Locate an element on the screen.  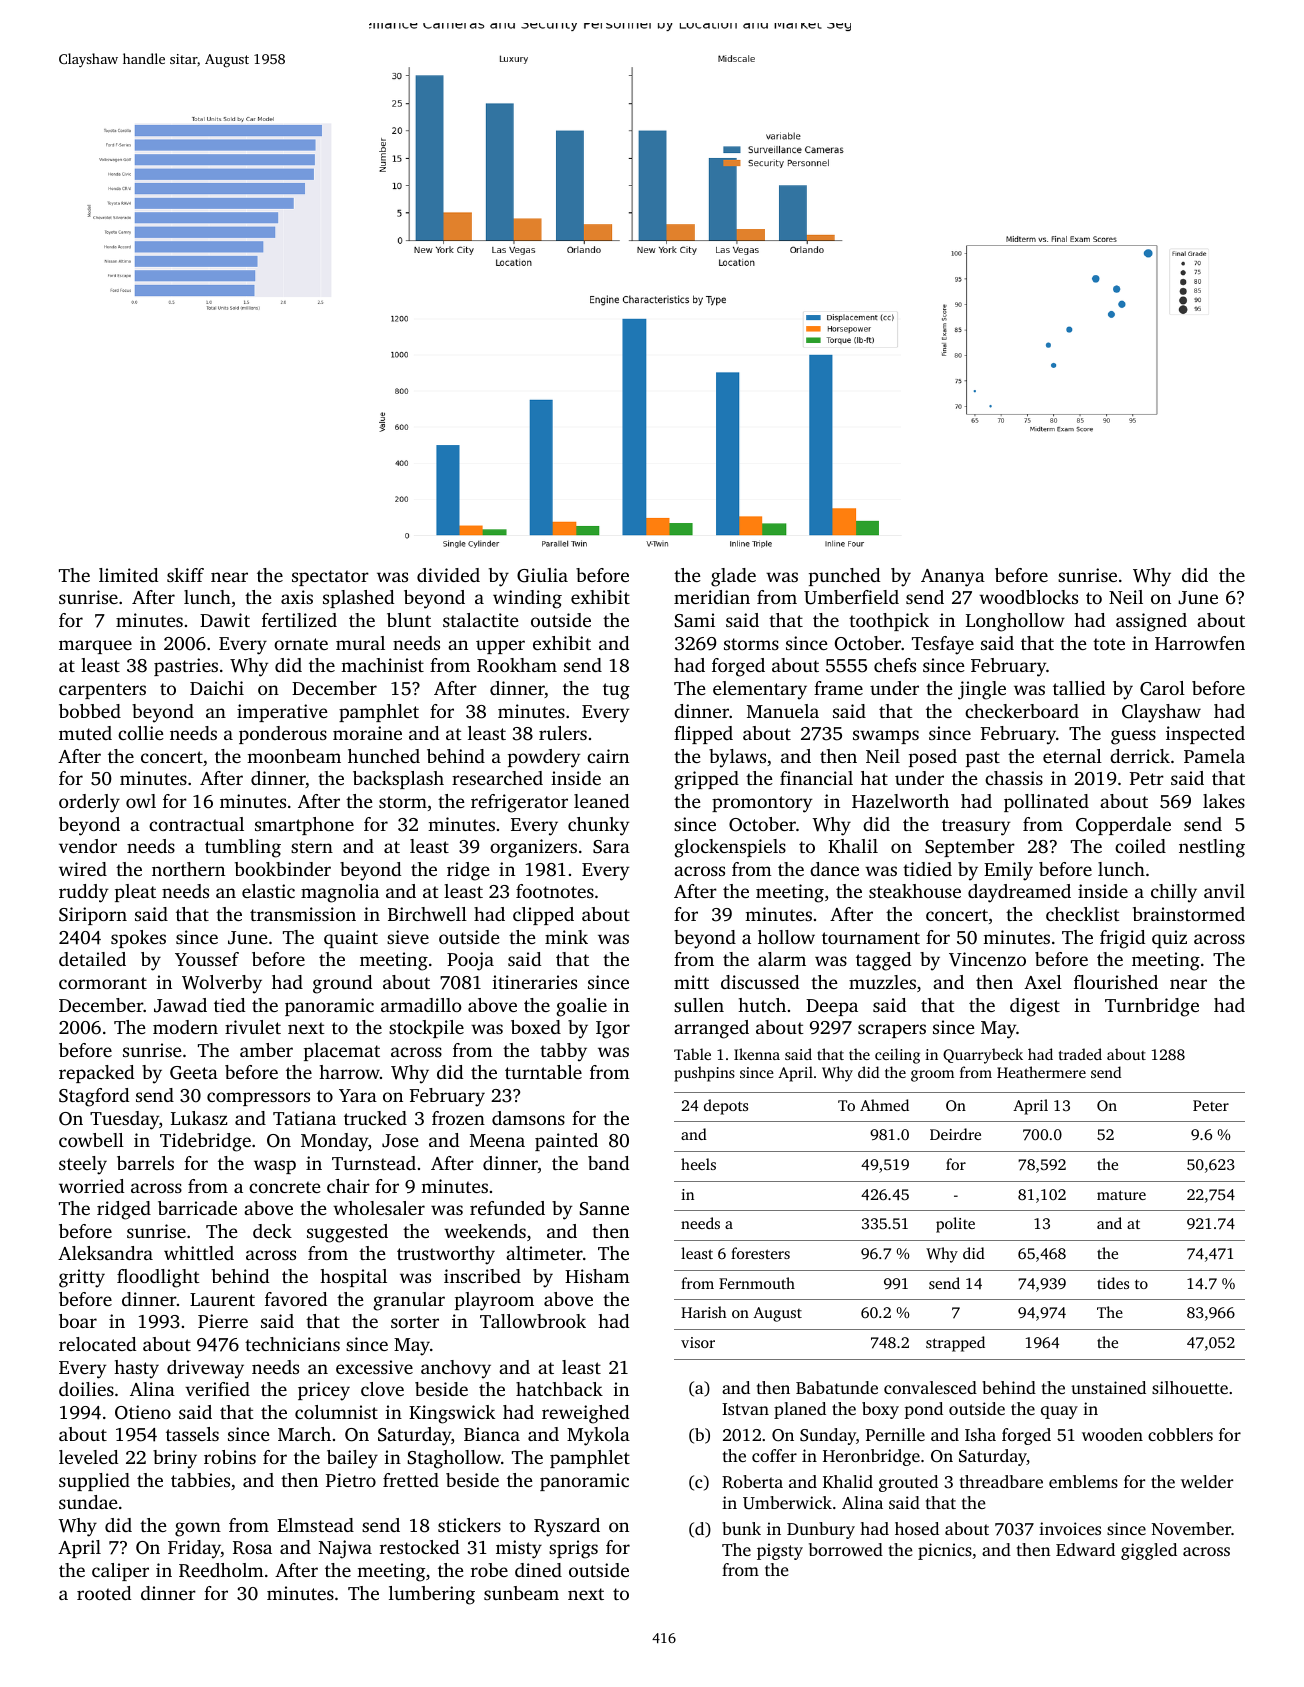
sunbeam is located at coordinates (521, 1593).
